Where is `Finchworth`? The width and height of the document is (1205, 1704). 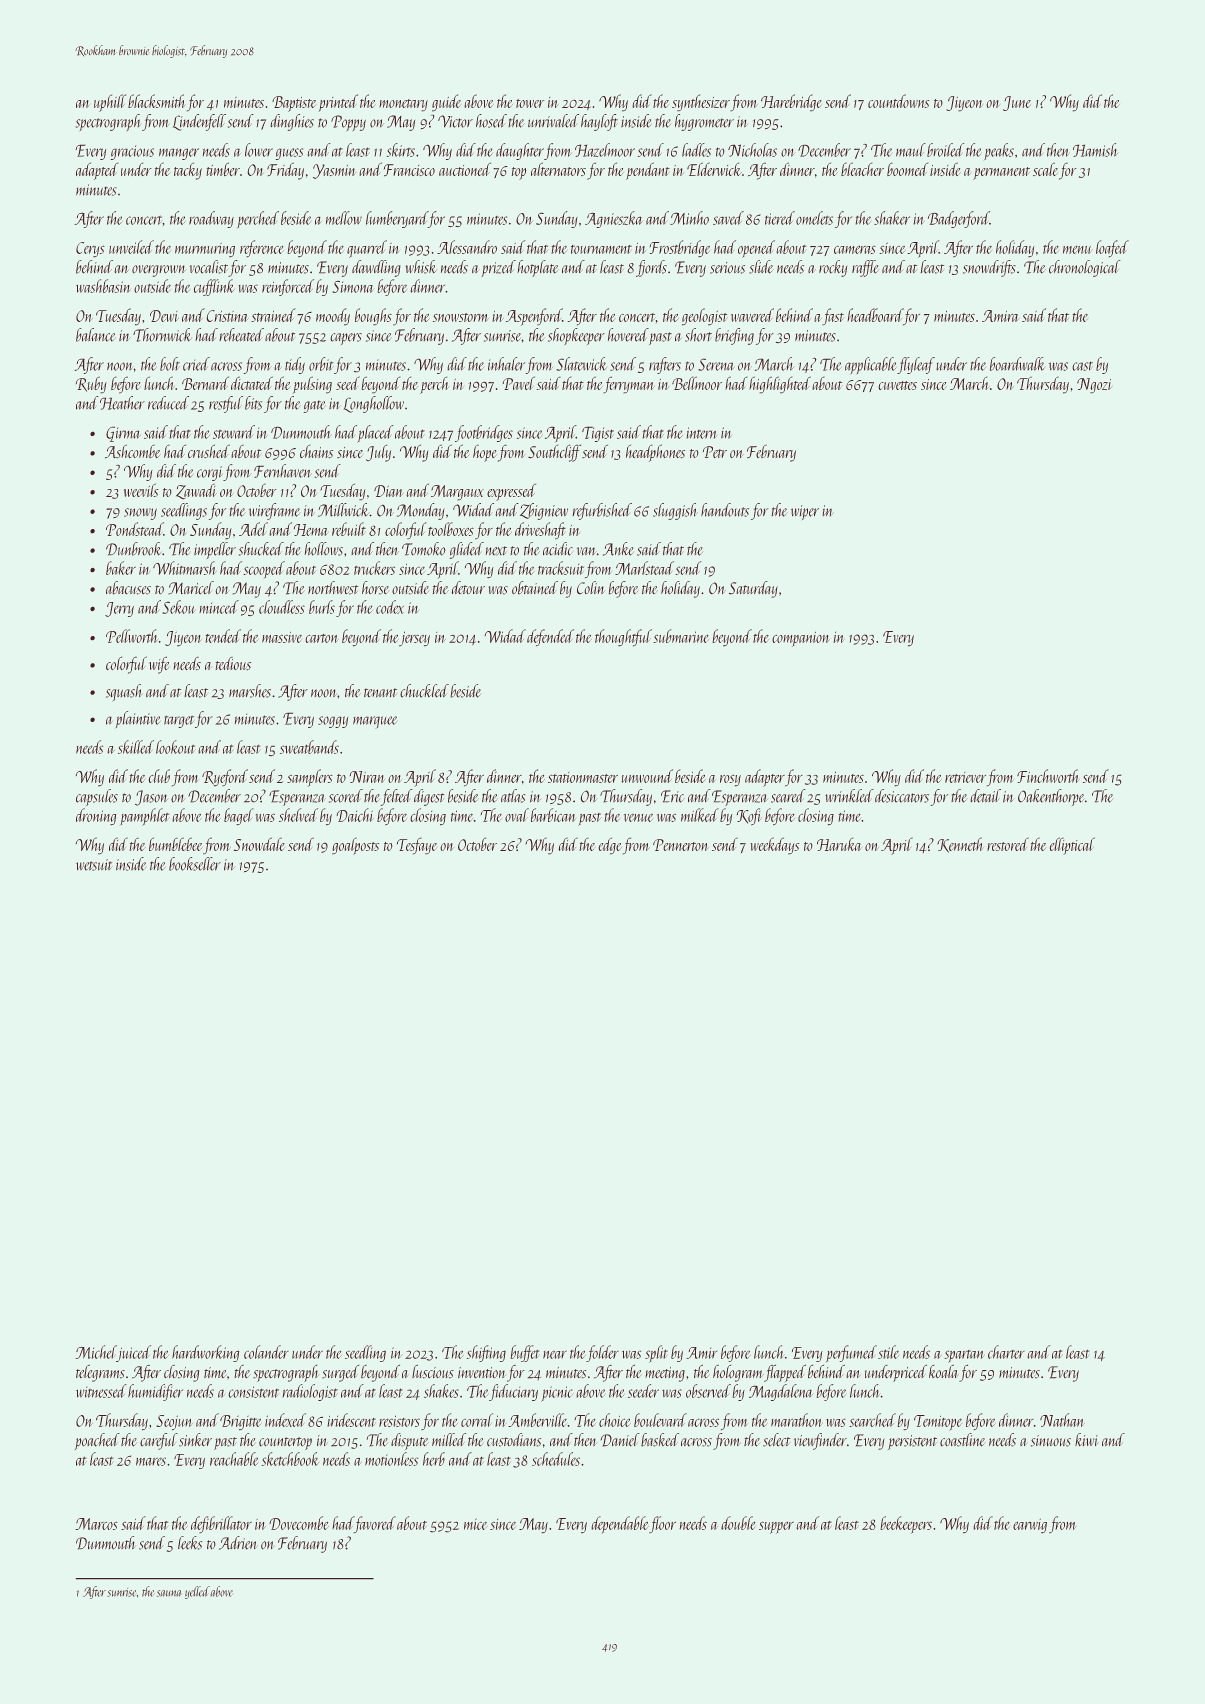 Finchworth is located at coordinates (1048, 776).
